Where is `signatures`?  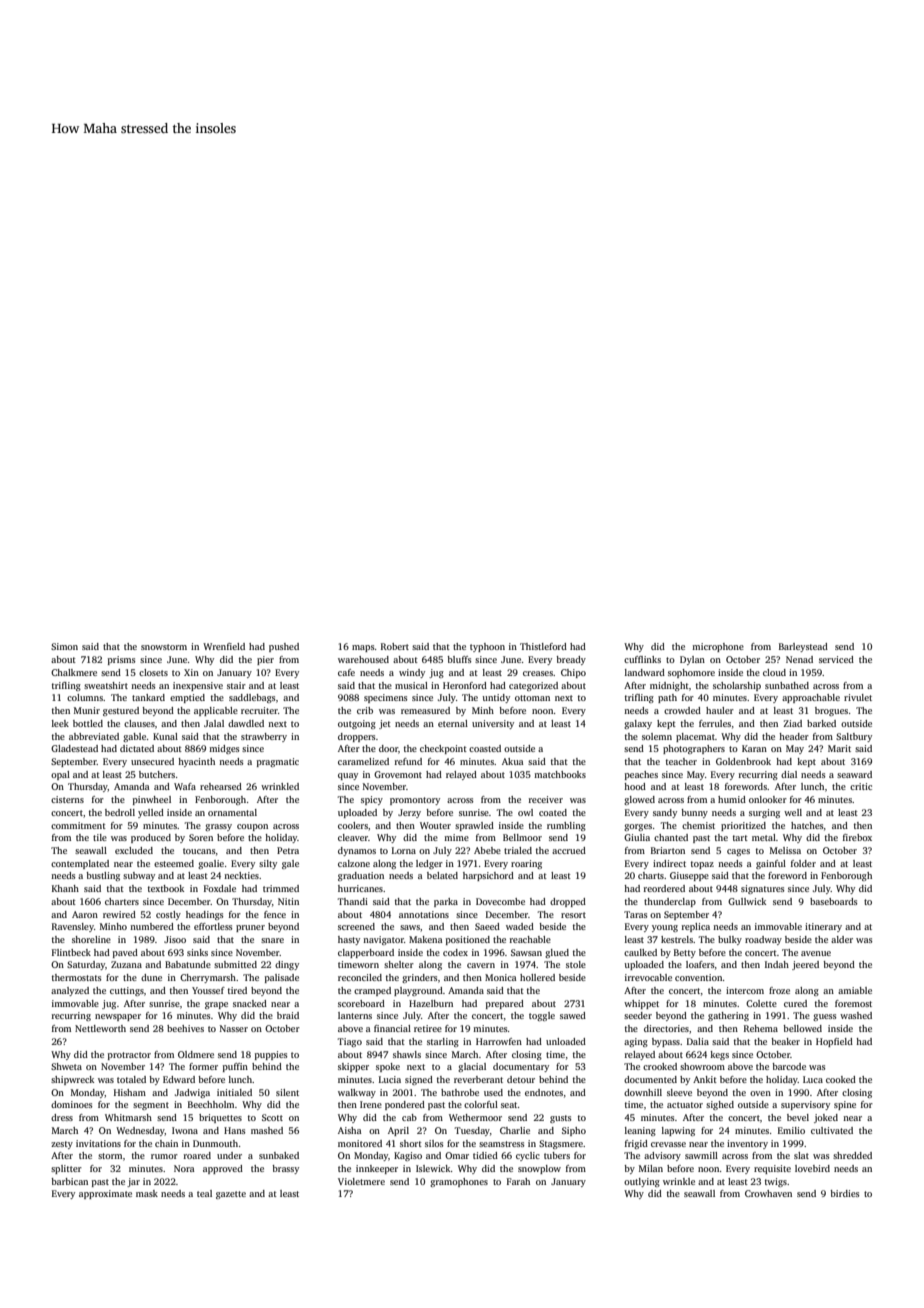
signatures is located at coordinates (763, 889).
